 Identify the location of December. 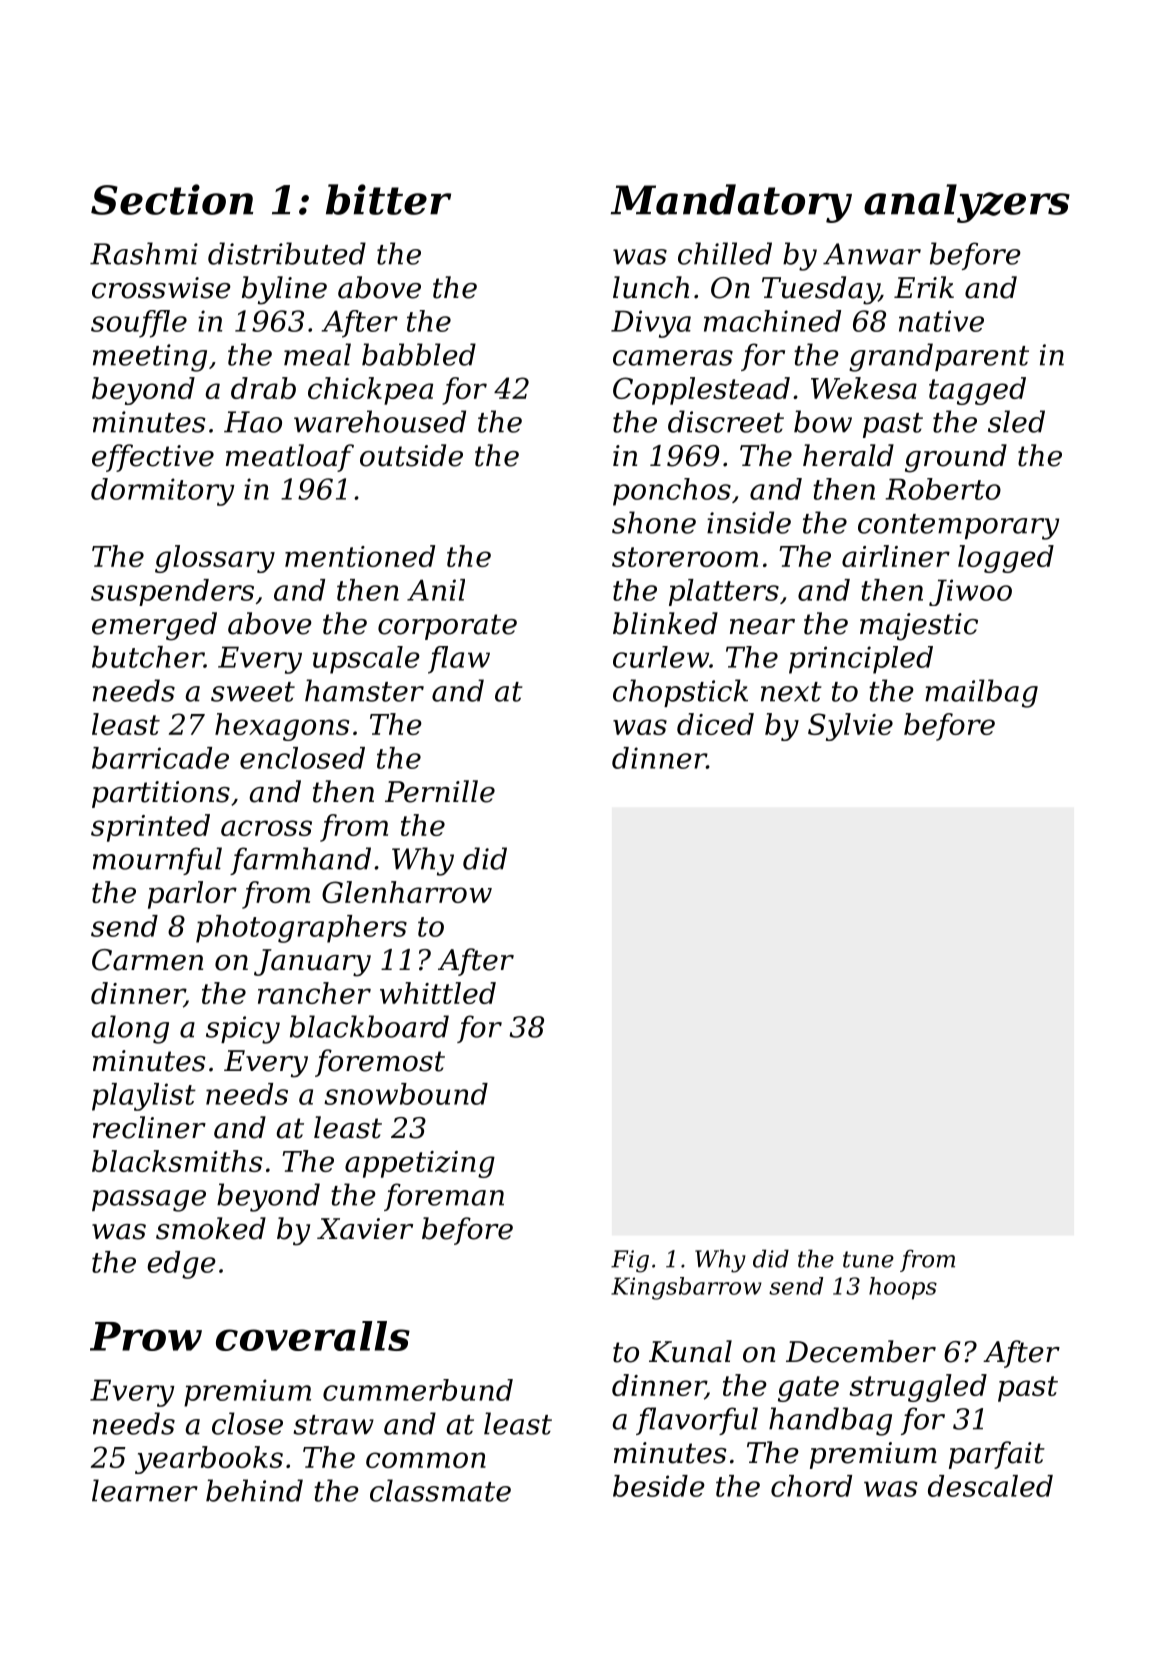
(861, 1351).
